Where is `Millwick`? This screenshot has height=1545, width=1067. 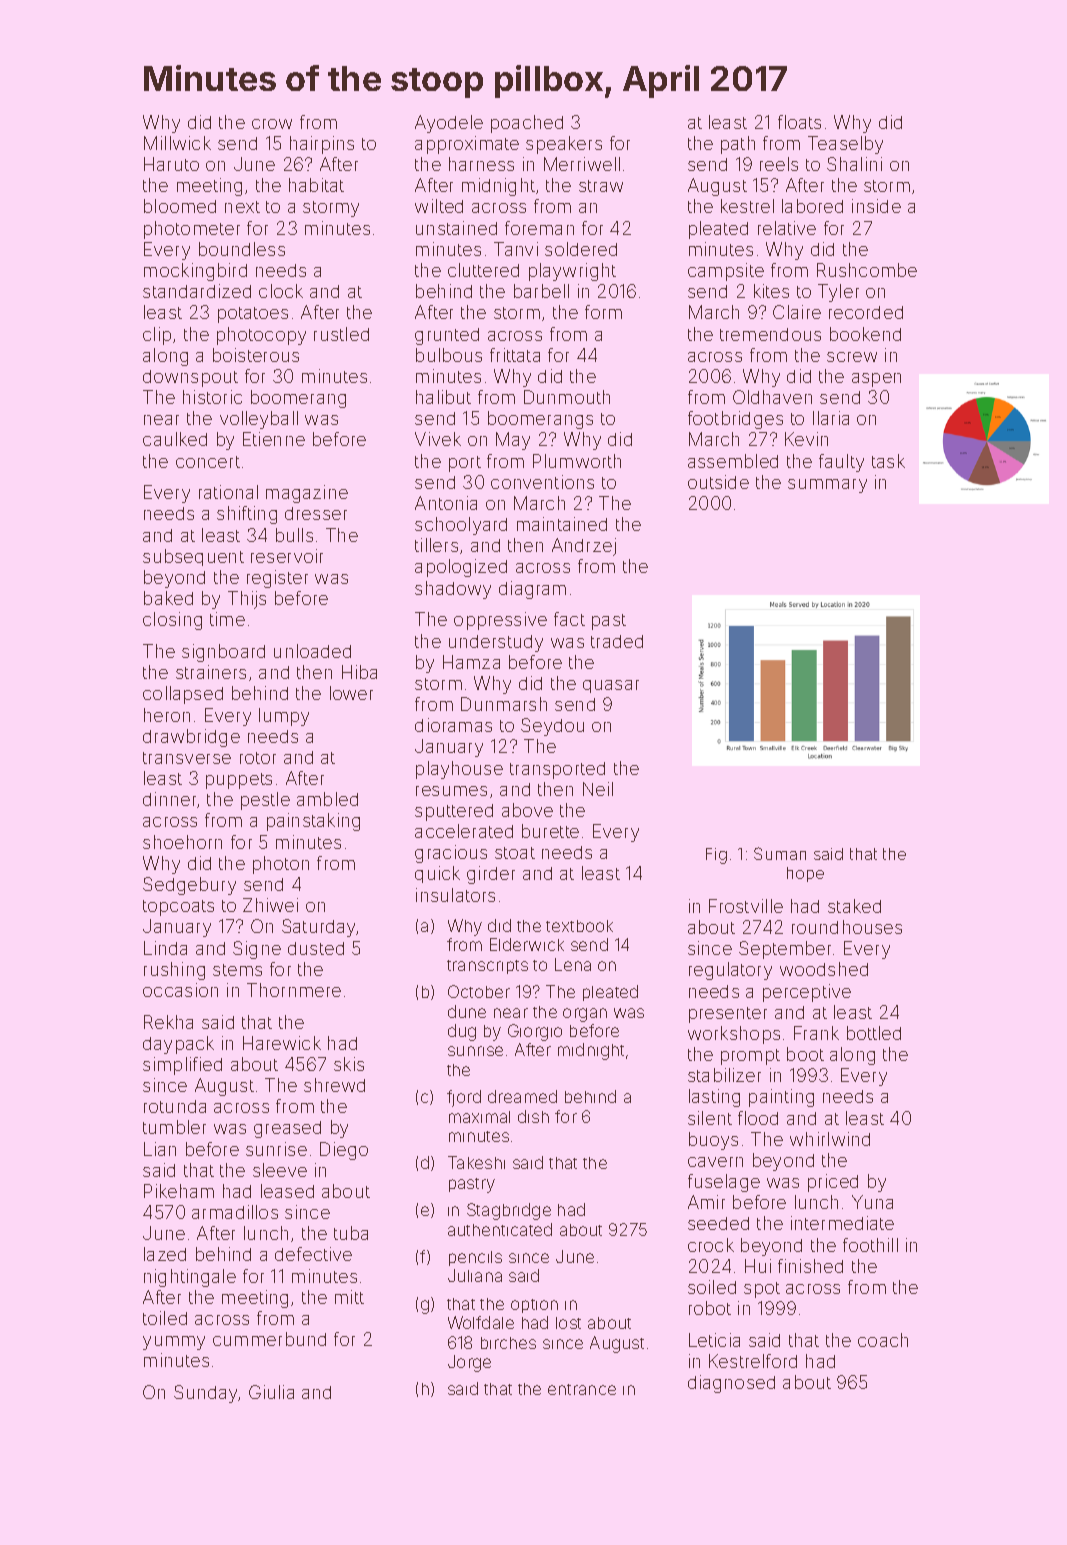
Millwick is located at coordinates (177, 143).
